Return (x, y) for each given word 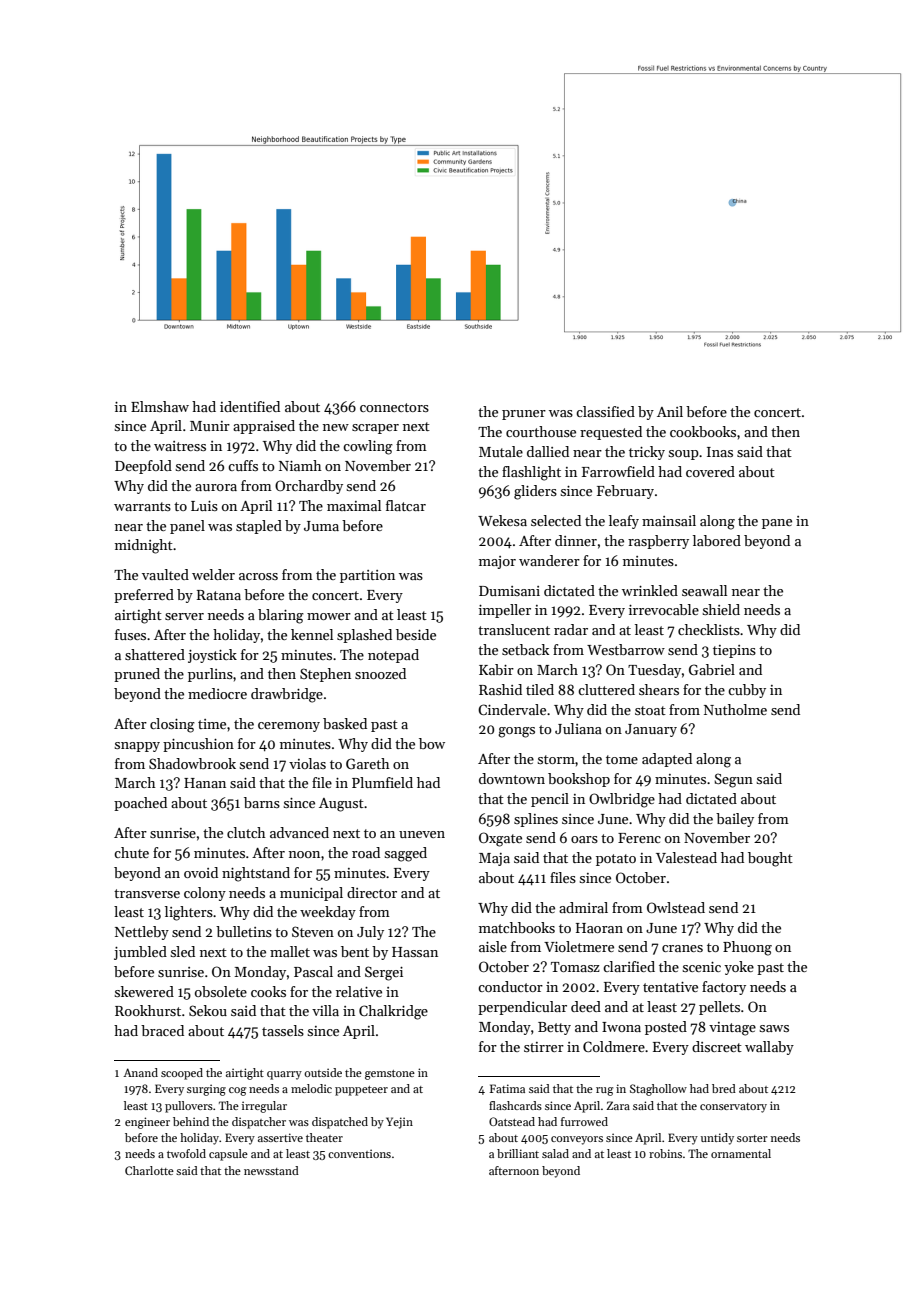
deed (586, 1006)
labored (717, 540)
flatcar (406, 505)
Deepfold (143, 467)
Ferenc (639, 838)
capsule (228, 1155)
